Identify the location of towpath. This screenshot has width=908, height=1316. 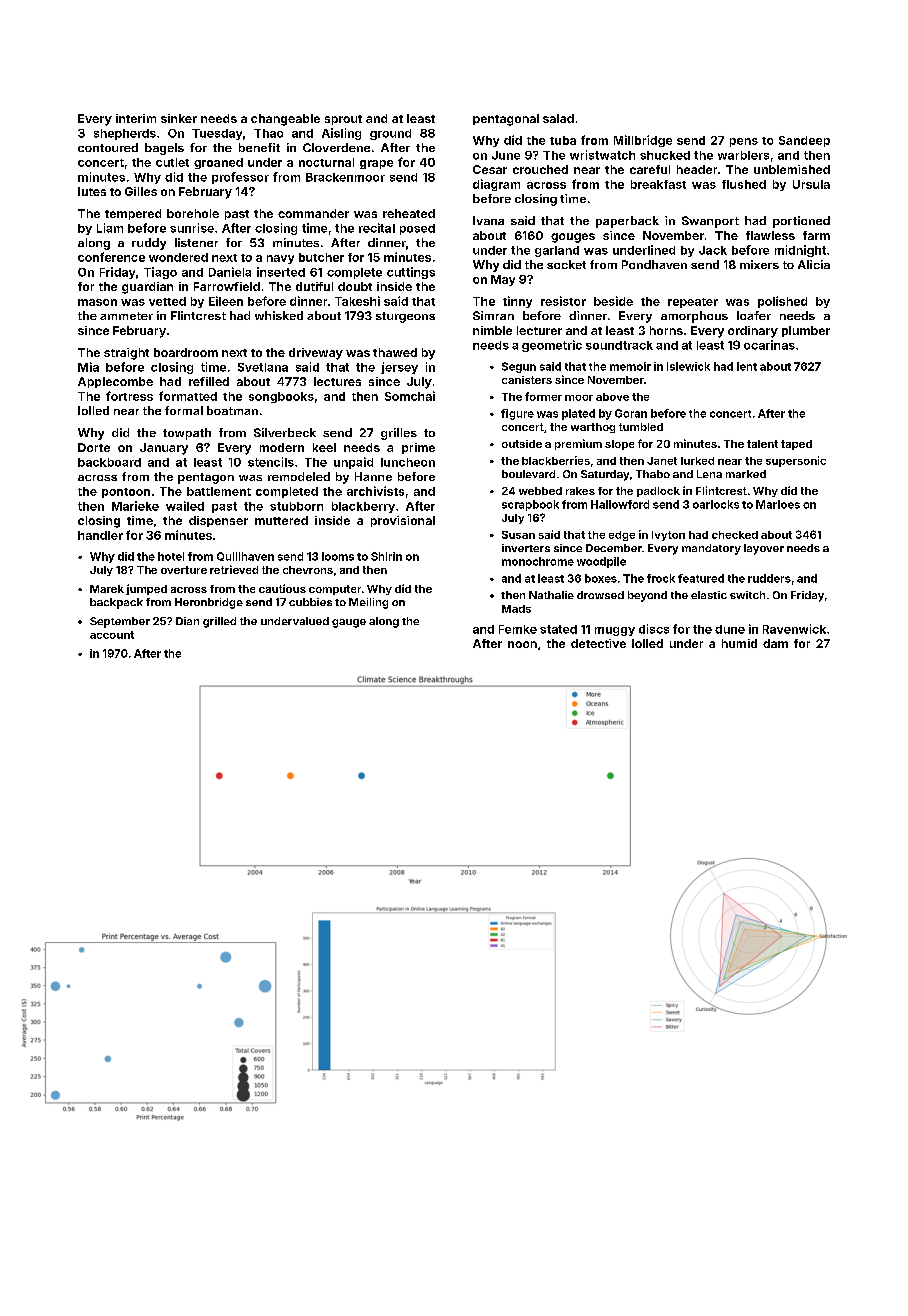
(187, 434).
